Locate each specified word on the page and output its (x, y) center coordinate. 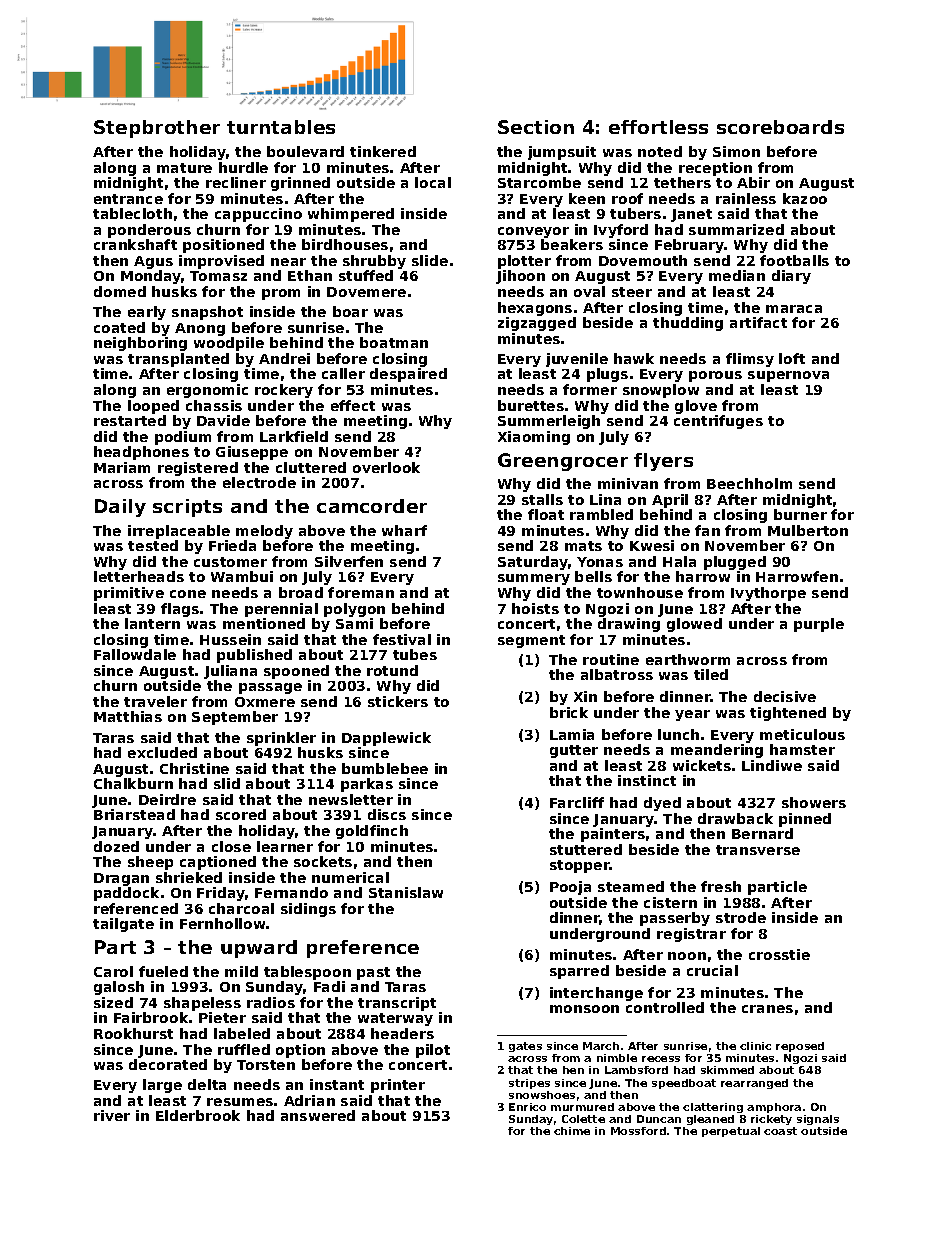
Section (536, 127)
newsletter (351, 799)
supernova (788, 376)
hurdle (243, 167)
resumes (240, 1102)
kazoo (805, 198)
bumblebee (385, 768)
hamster (802, 749)
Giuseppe (252, 453)
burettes (531, 405)
